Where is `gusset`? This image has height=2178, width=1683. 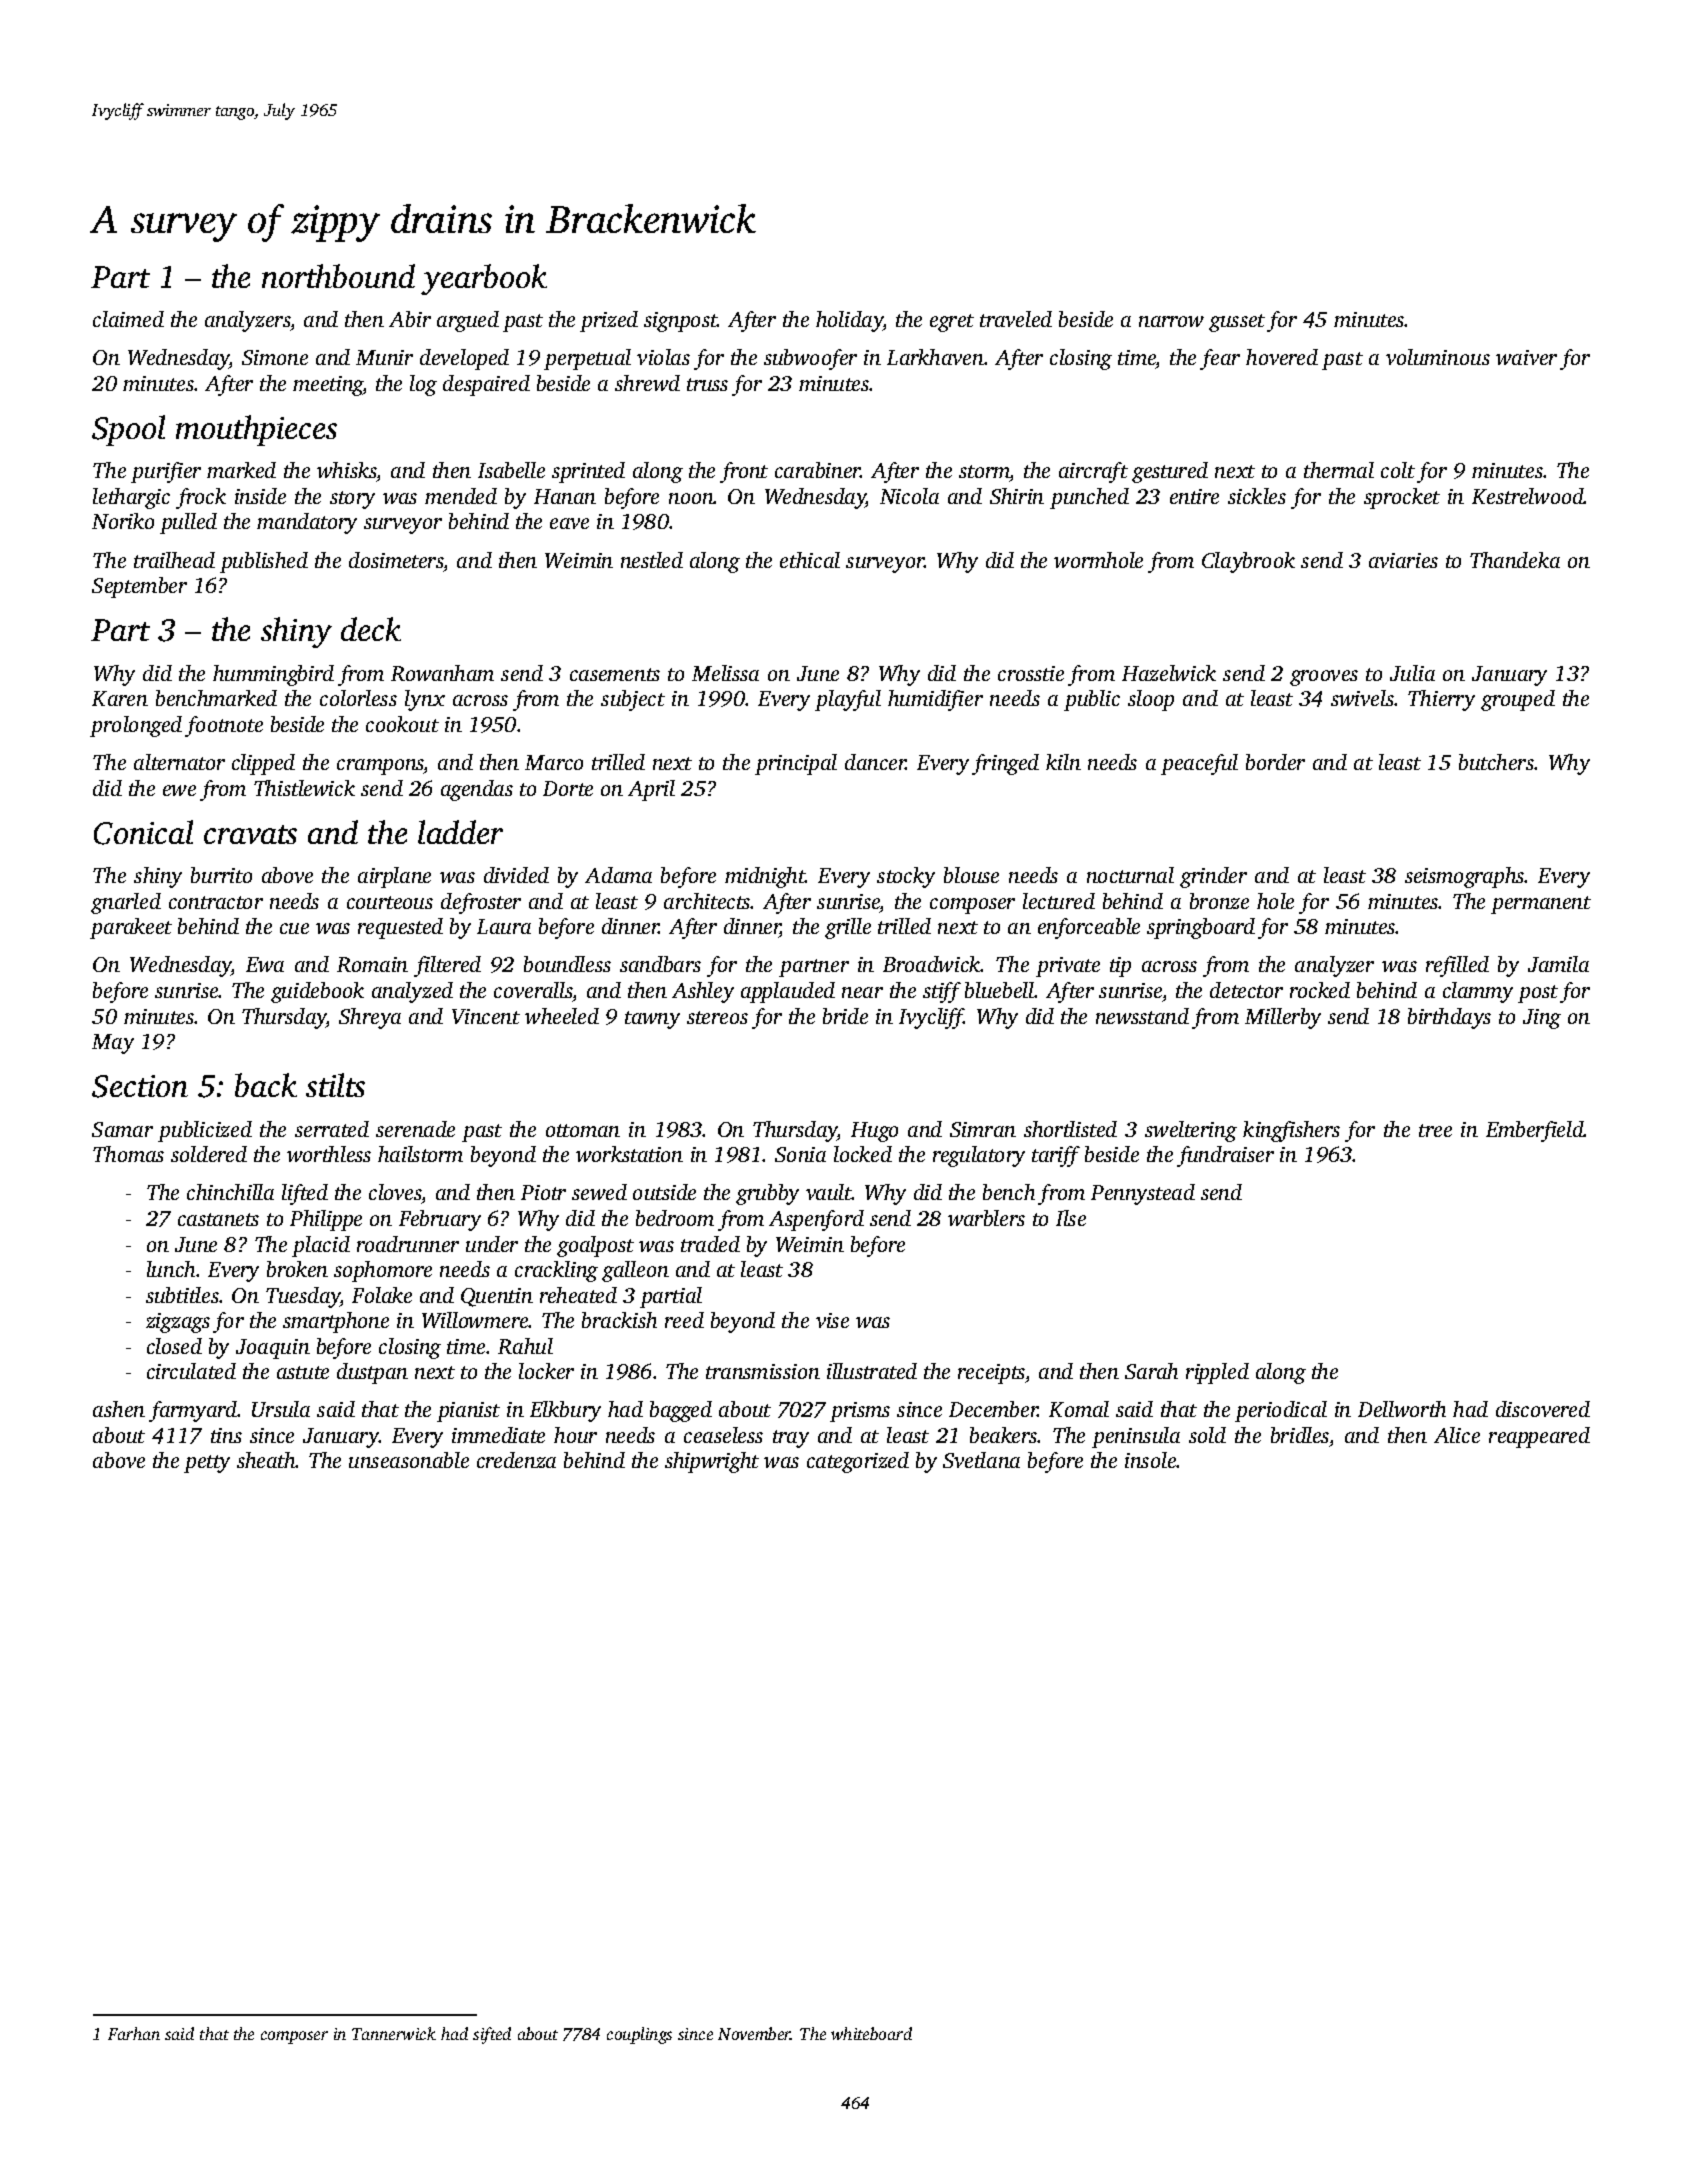
gusset is located at coordinates (1237, 323).
